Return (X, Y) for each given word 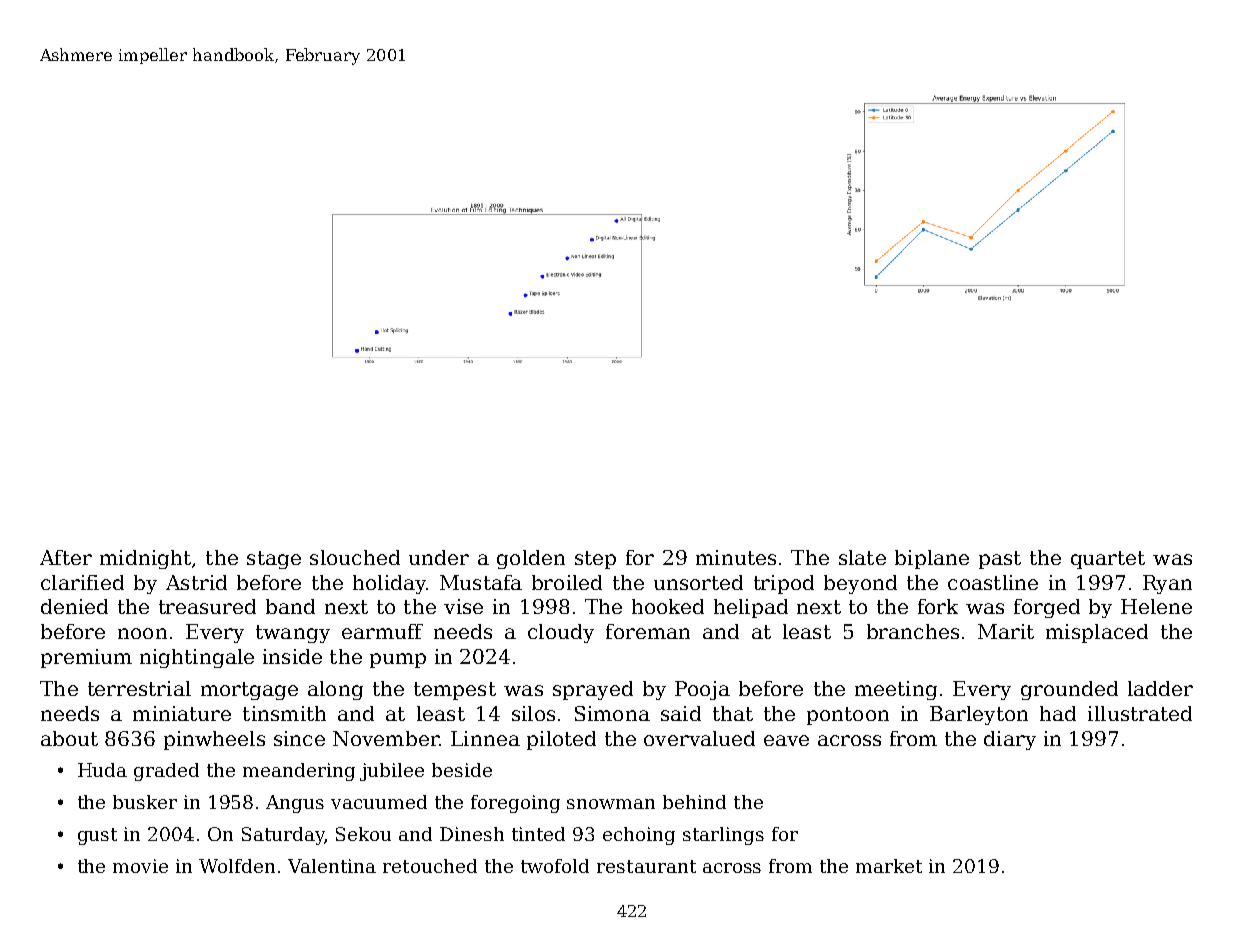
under (439, 557)
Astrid (196, 582)
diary (1010, 740)
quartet (1108, 560)
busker (145, 802)
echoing (639, 836)
